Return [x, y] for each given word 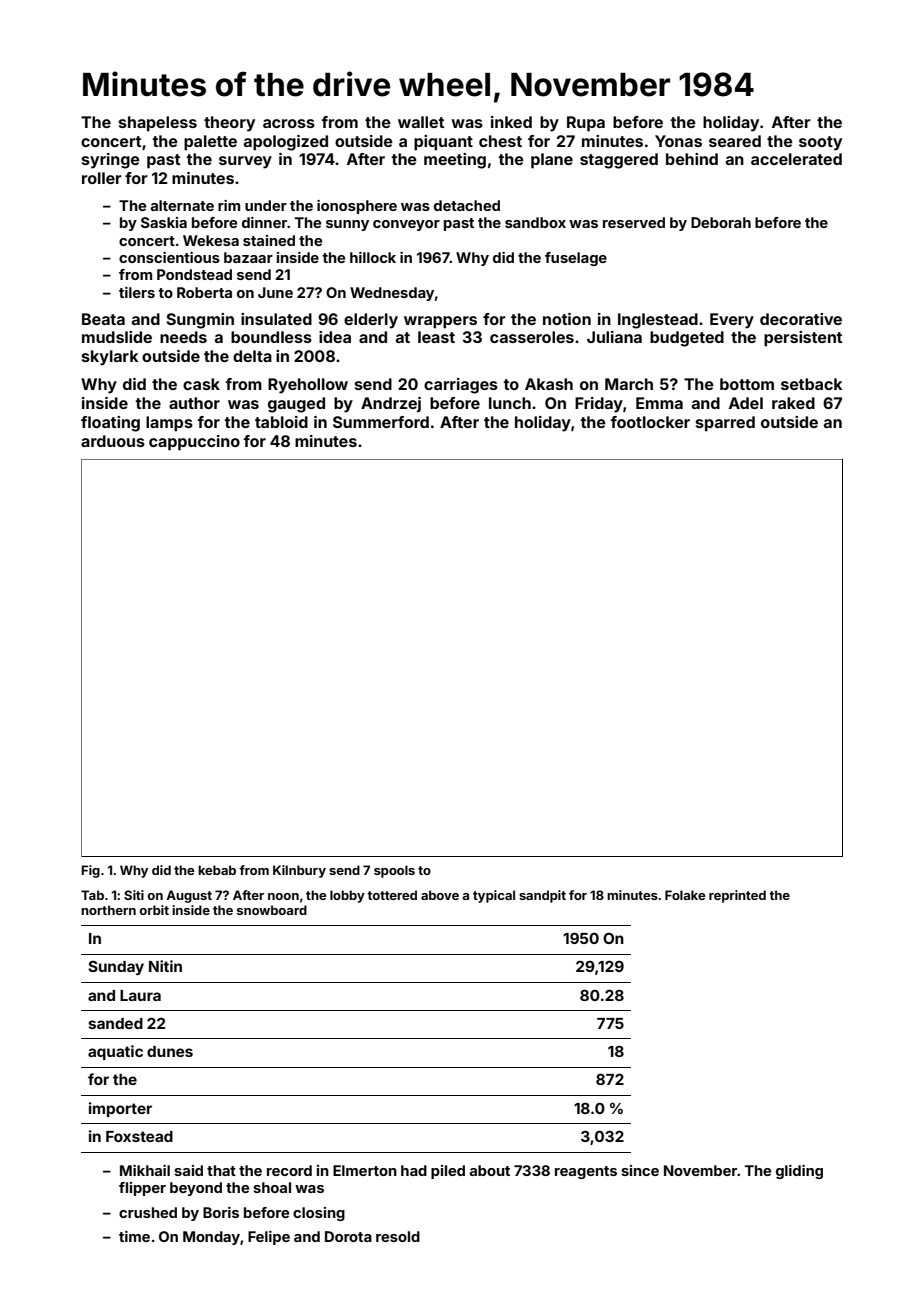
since [640, 1170]
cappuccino [194, 443]
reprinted [737, 896]
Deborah [721, 222]
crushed [148, 1212]
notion [567, 319]
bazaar [248, 257]
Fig [90, 871]
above [440, 895]
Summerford [381, 422]
